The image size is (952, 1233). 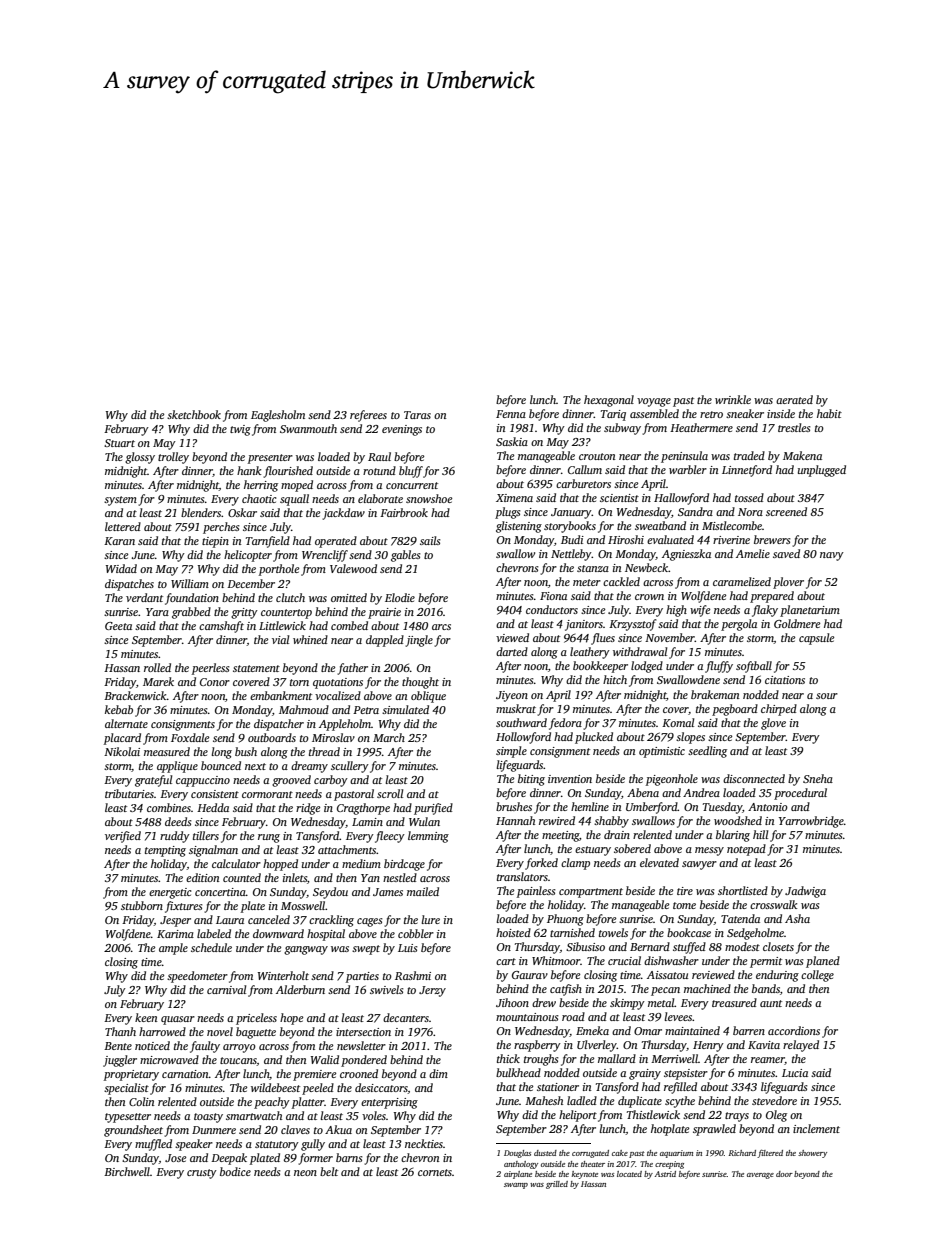 What do you see at coordinates (194, 414) in the screenshot?
I see `sketchbook` at bounding box center [194, 414].
